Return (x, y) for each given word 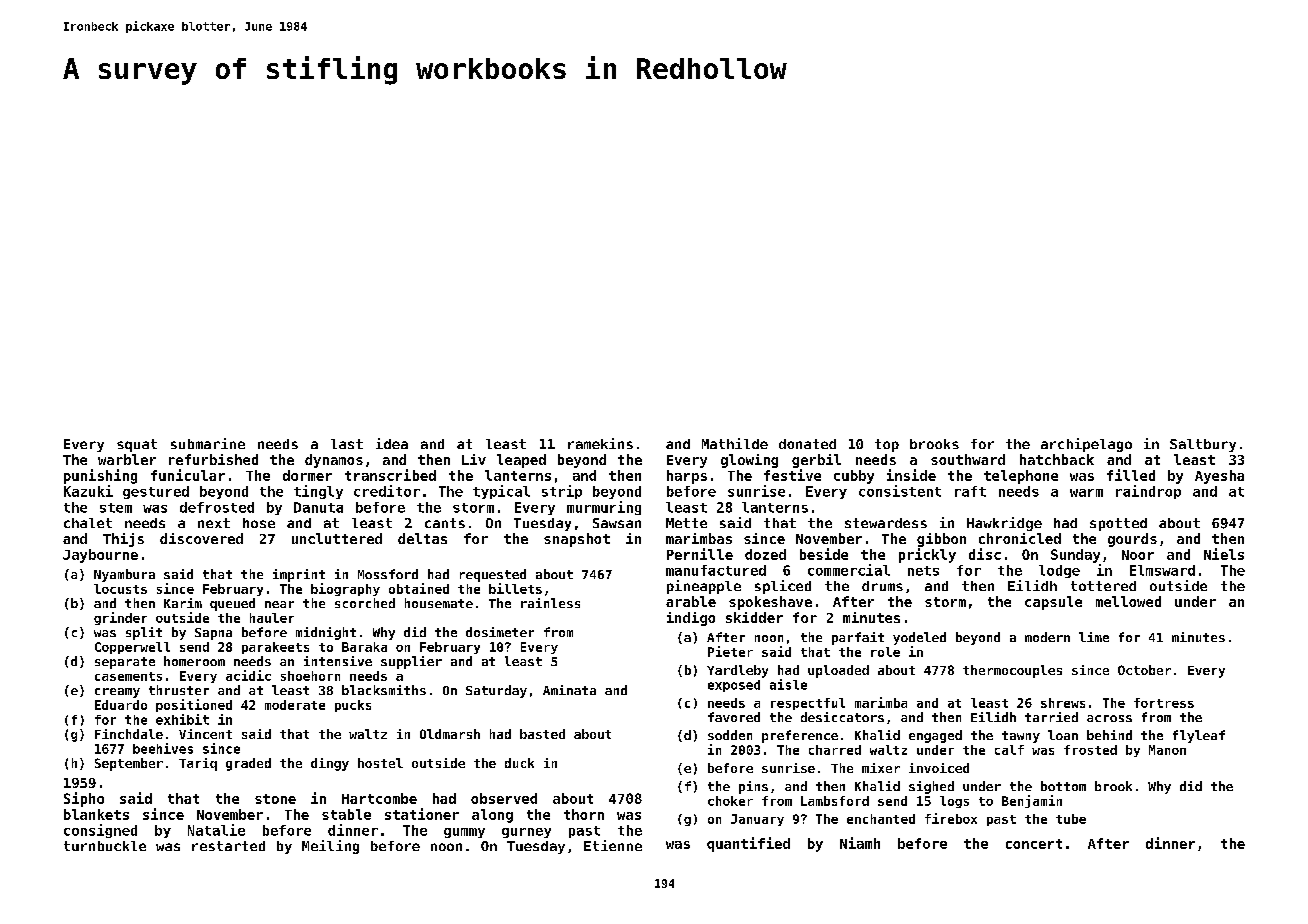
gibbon (941, 540)
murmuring (604, 508)
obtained (419, 588)
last (347, 444)
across (1109, 718)
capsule (1053, 603)
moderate (295, 705)
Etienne (613, 845)
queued (232, 604)
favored (734, 717)
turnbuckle (105, 846)
